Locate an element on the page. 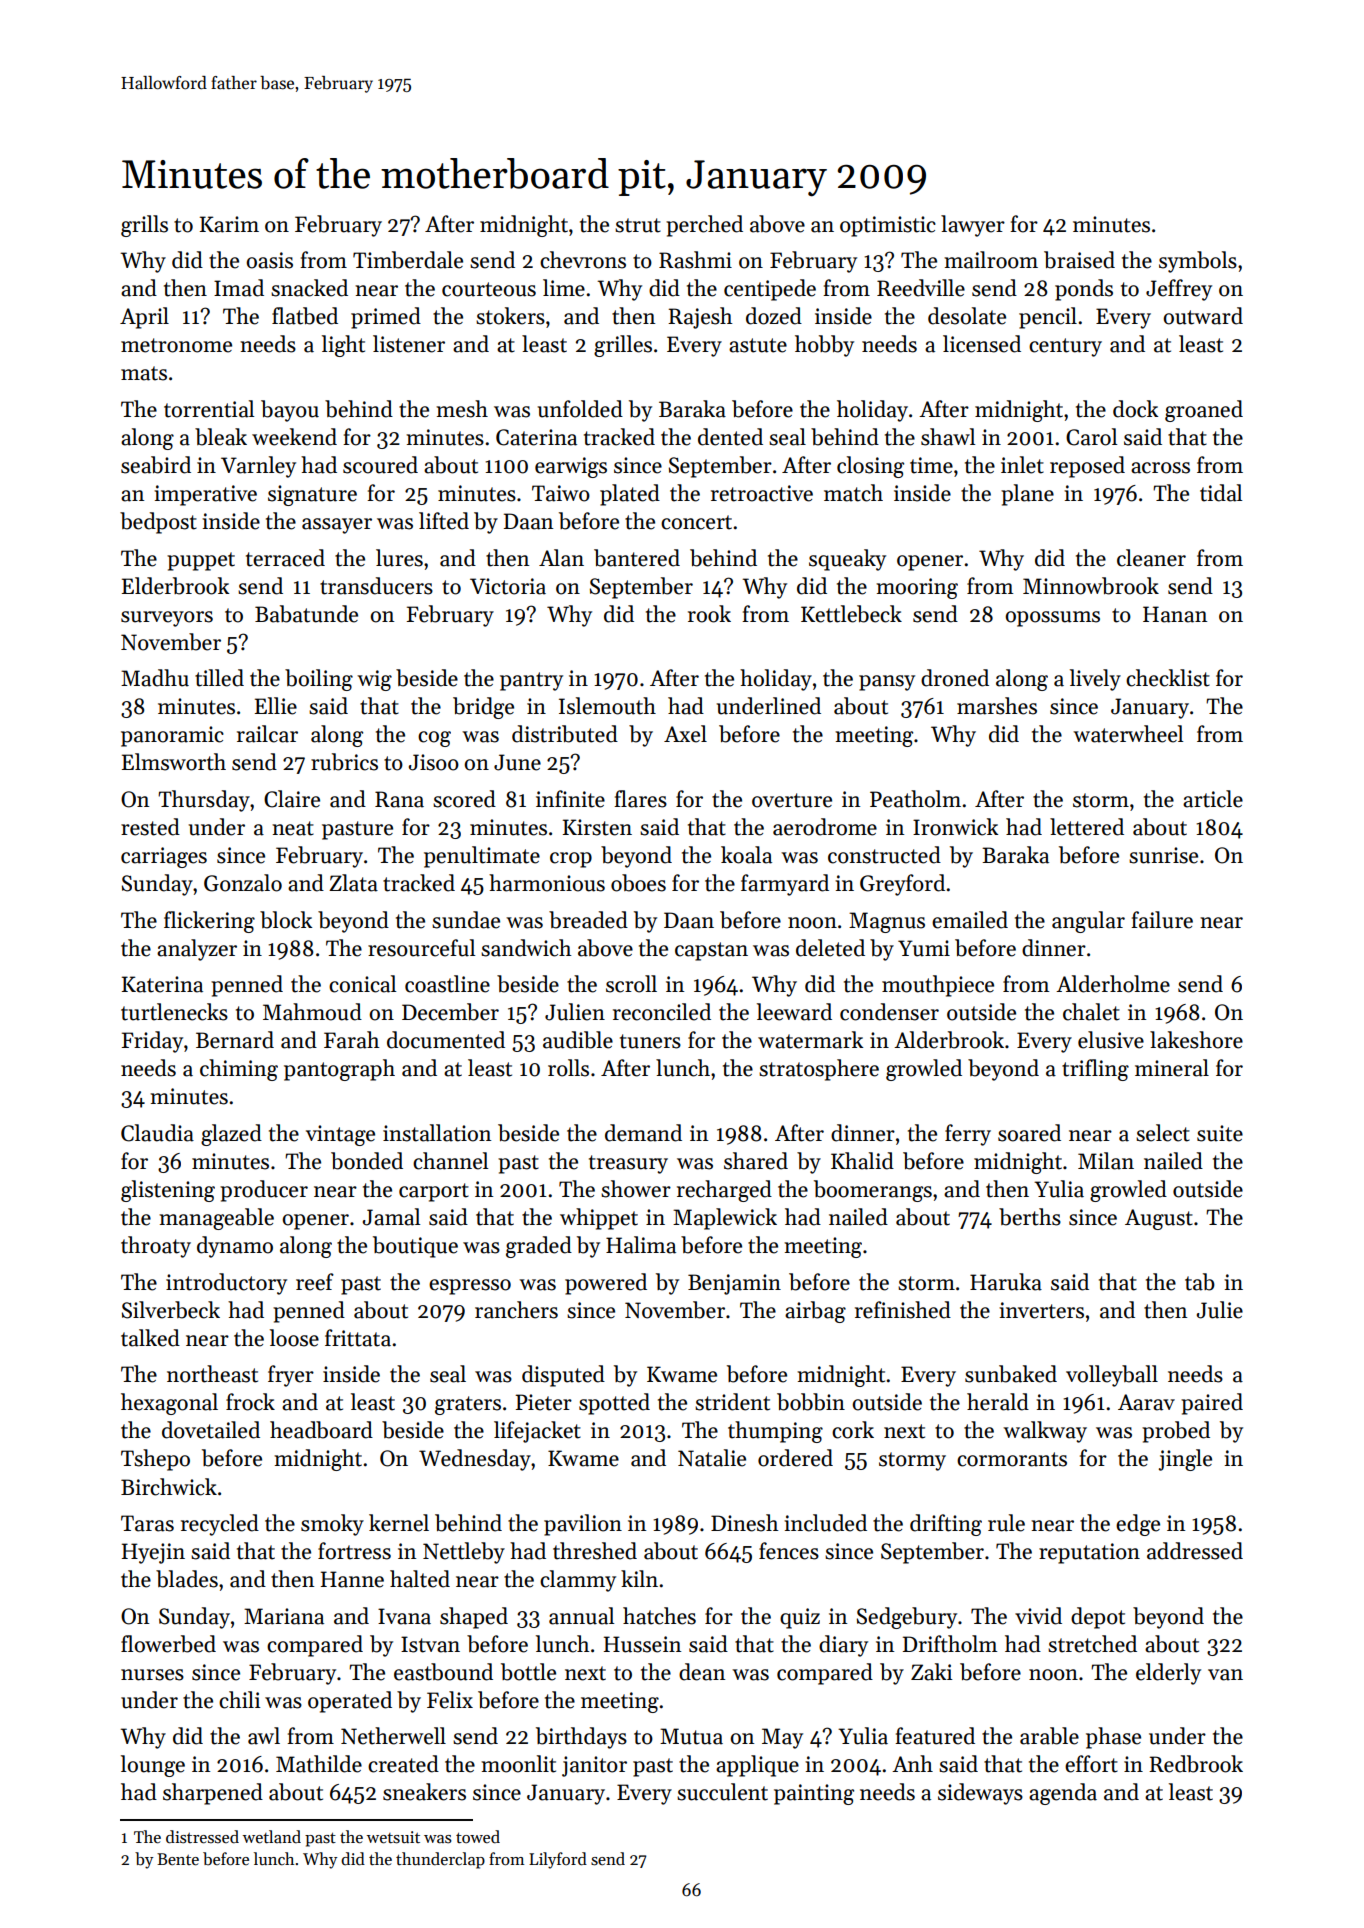 This document has height=1928, width=1364. century is located at coordinates (1065, 347).
